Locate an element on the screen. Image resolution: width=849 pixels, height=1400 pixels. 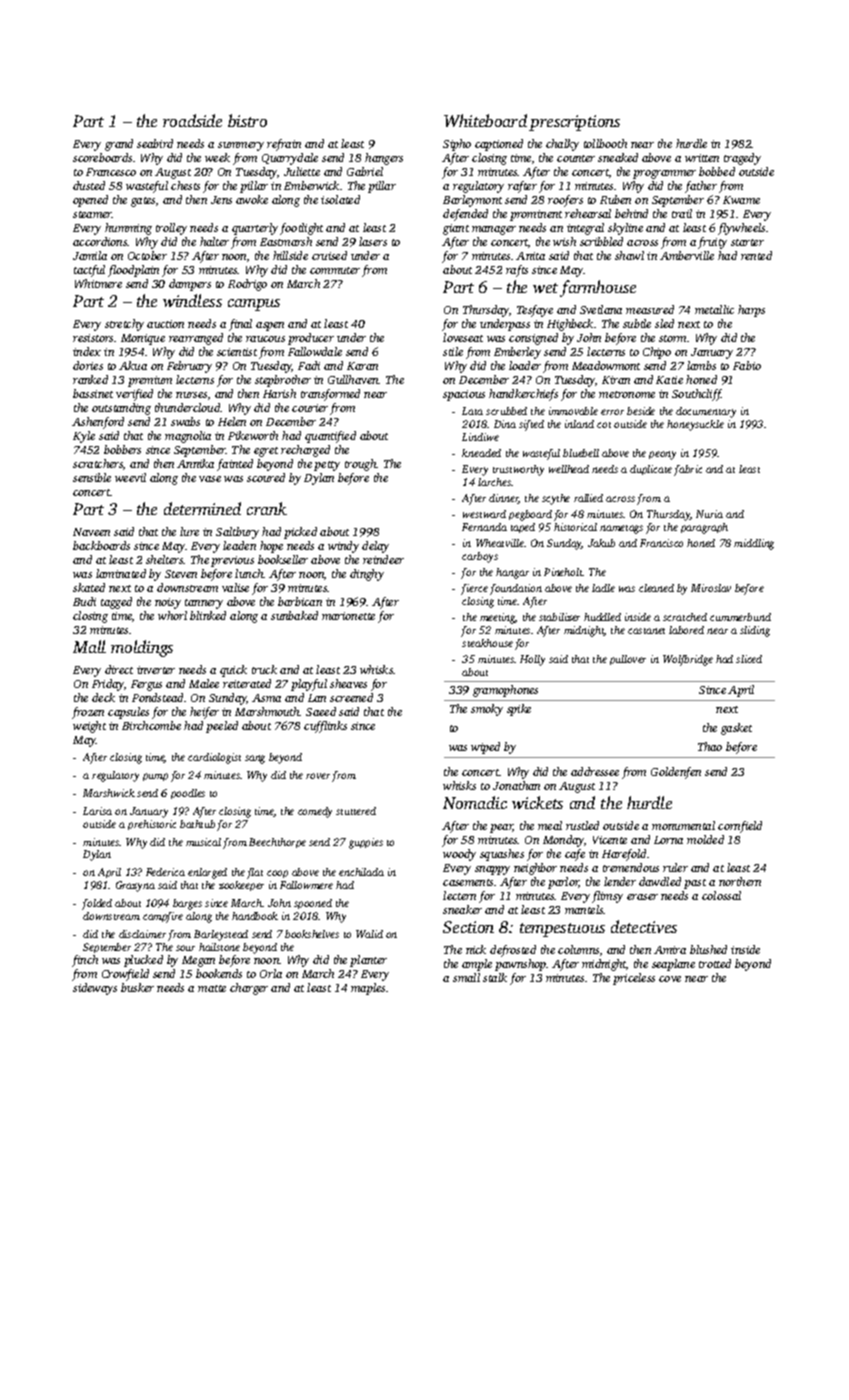
rafts is located at coordinates (517, 271).
